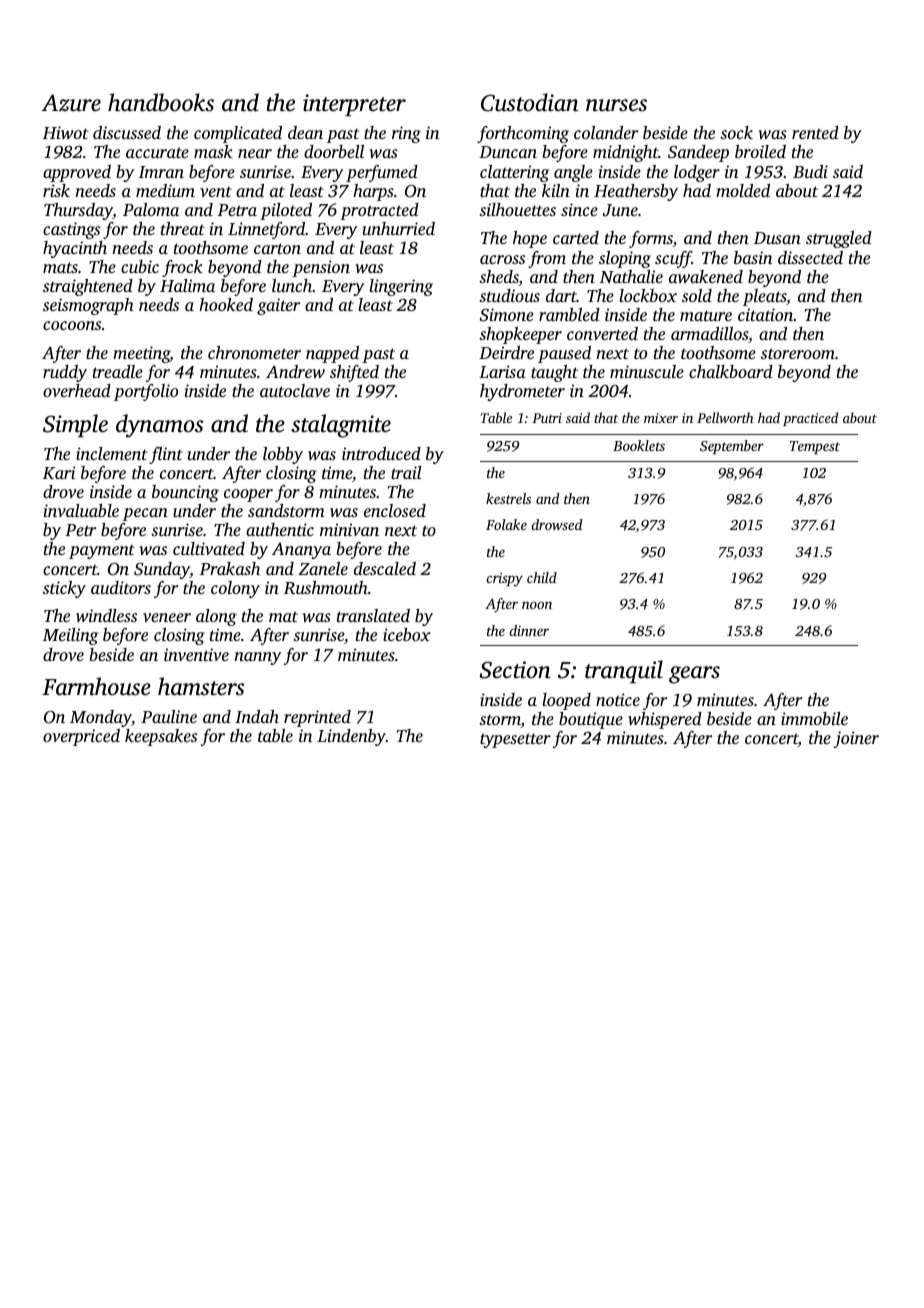 This screenshot has height=1308, width=924. Describe the element at coordinates (72, 325) in the screenshot. I see `cocoons` at that location.
